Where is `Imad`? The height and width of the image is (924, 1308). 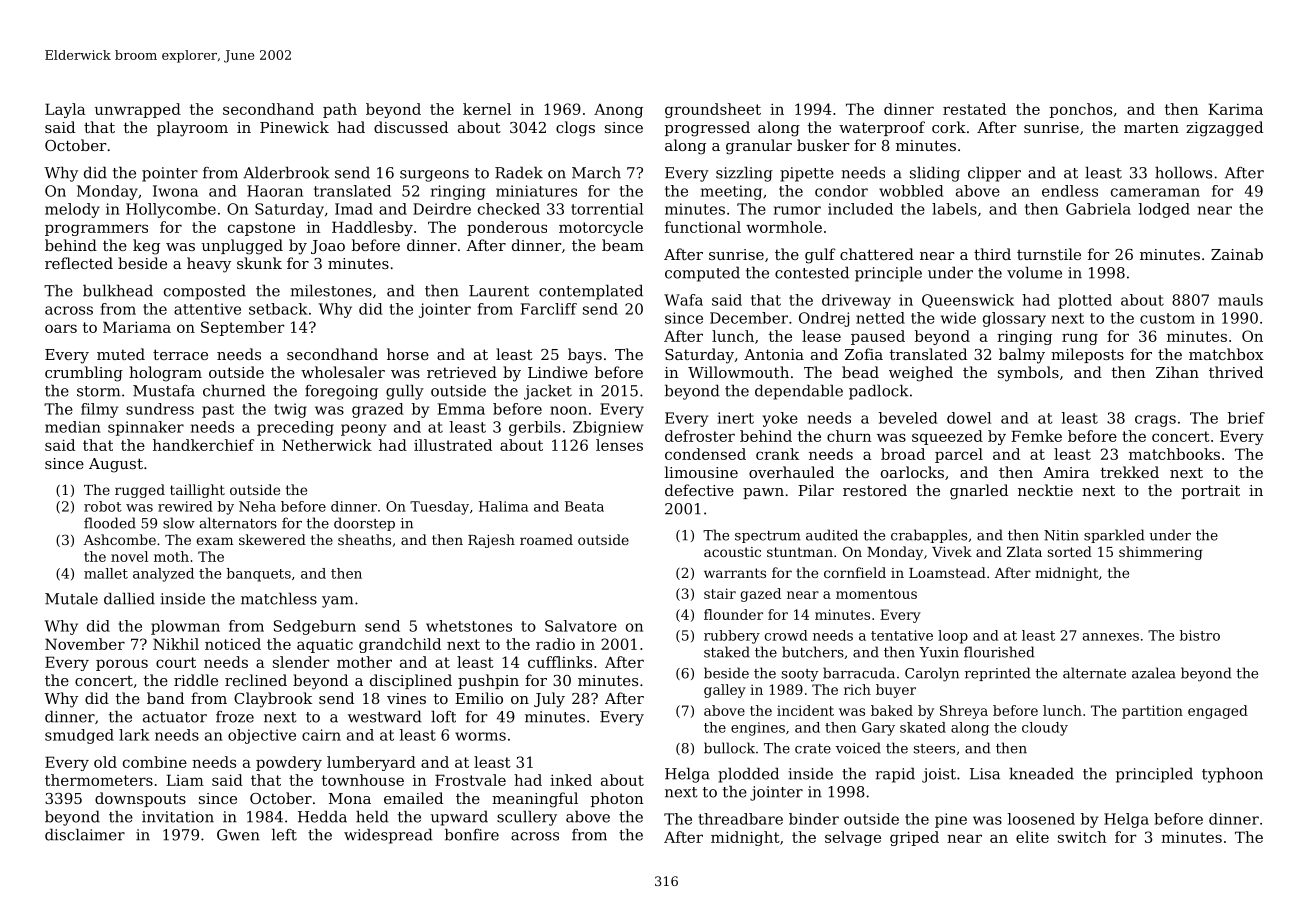 Imad is located at coordinates (354, 209).
